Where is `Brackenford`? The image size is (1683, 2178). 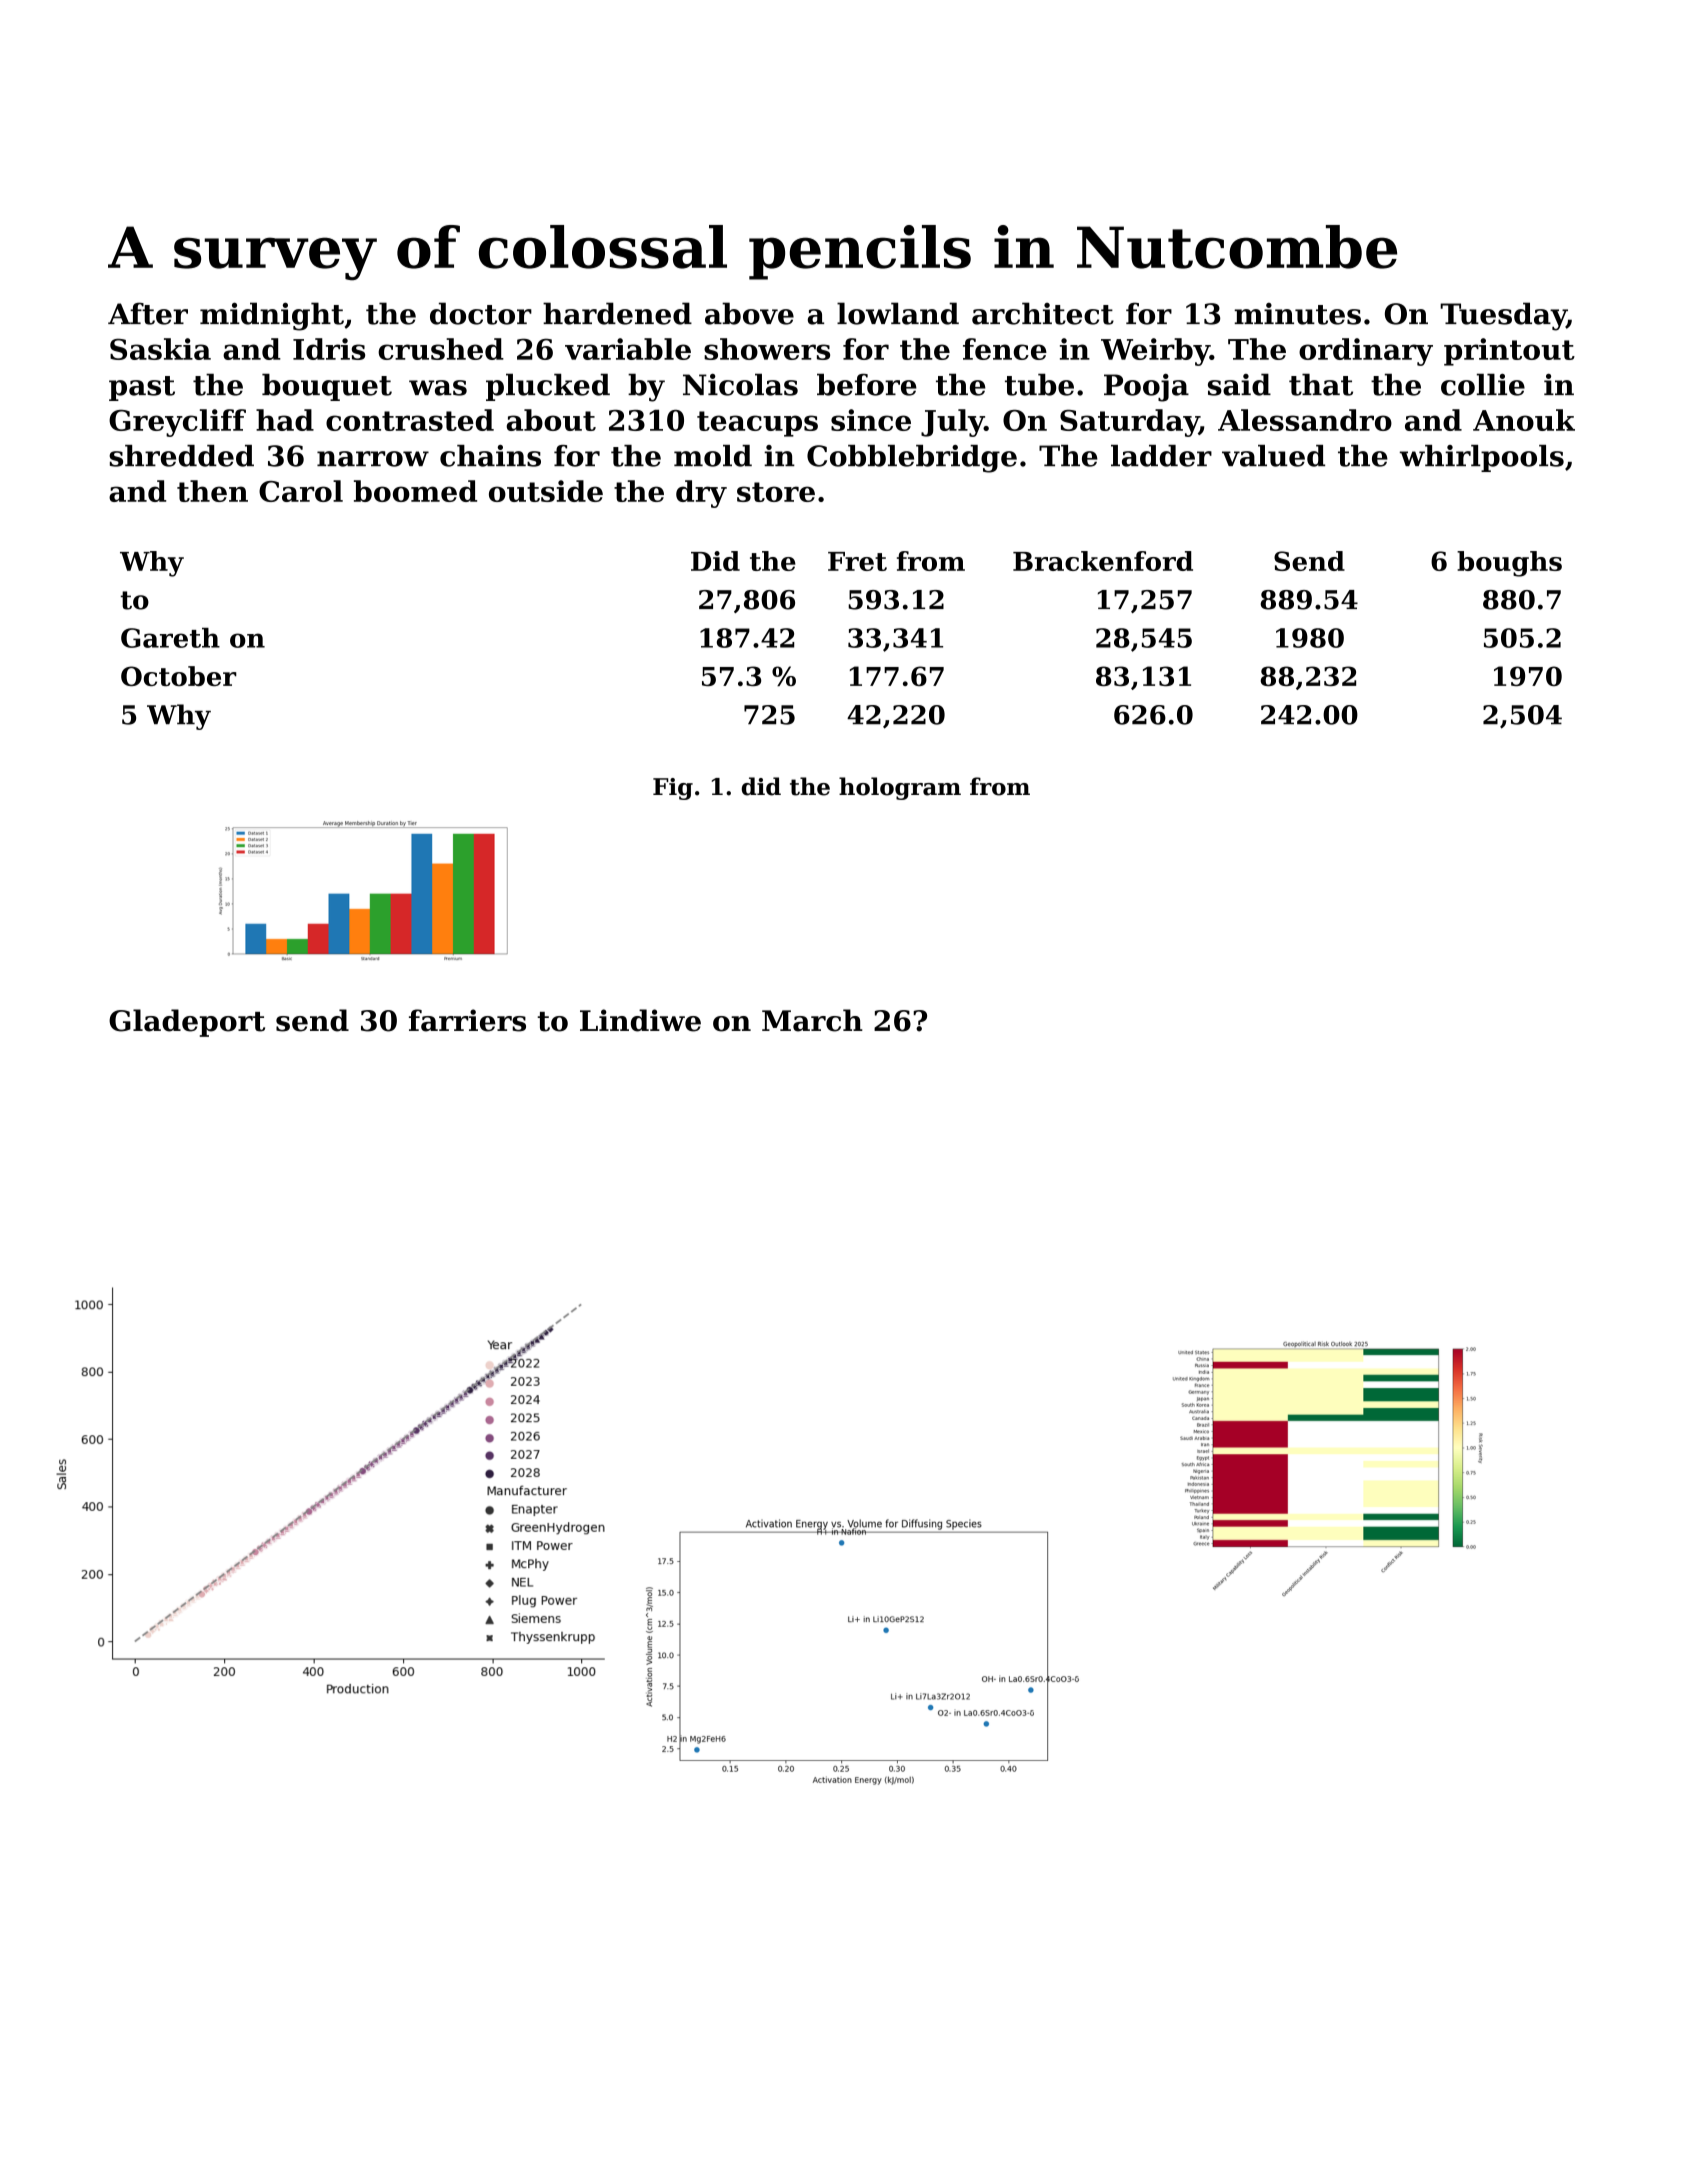 Brackenford is located at coordinates (1103, 561).
